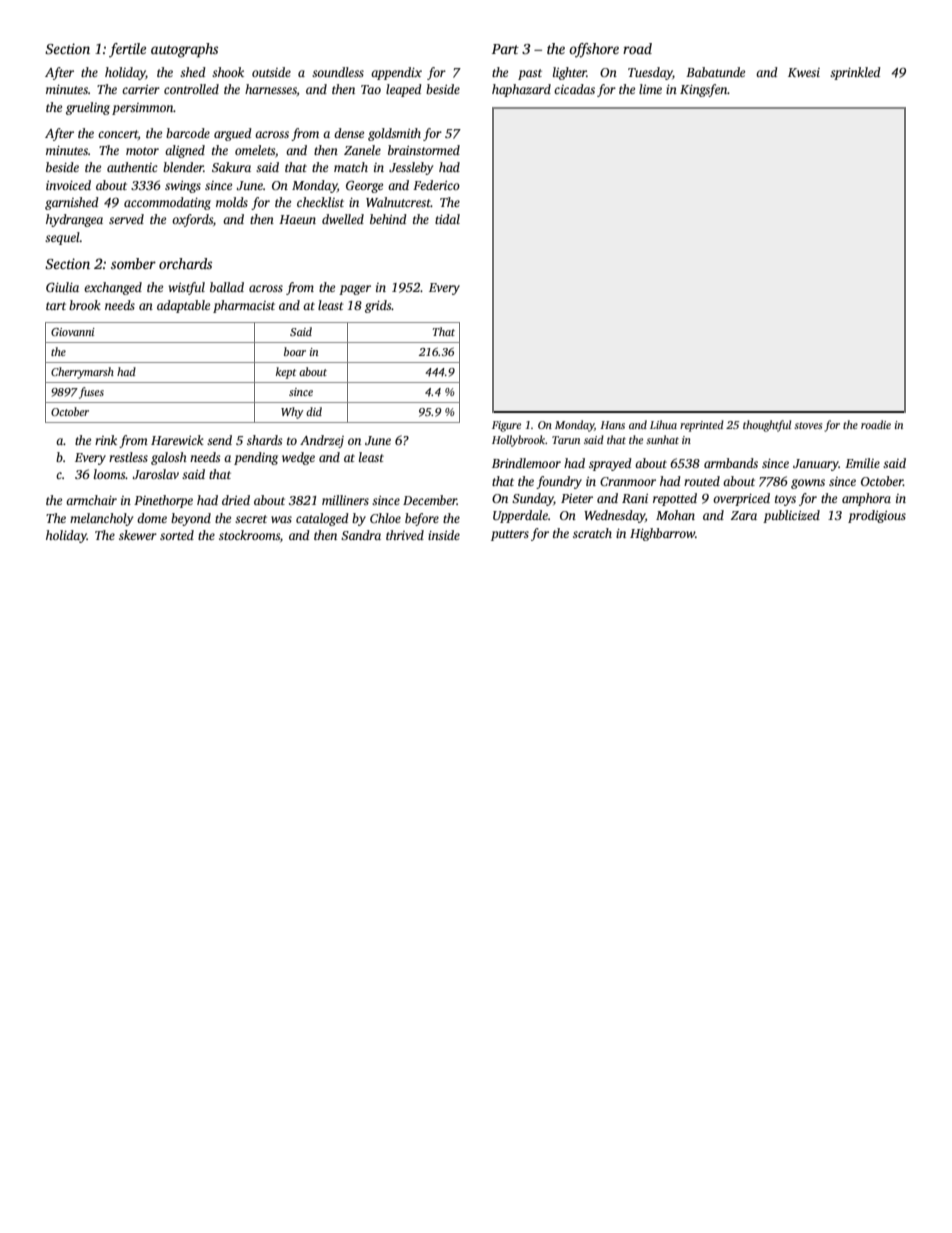  Describe the element at coordinates (804, 72) in the screenshot. I see `Kwesi` at that location.
